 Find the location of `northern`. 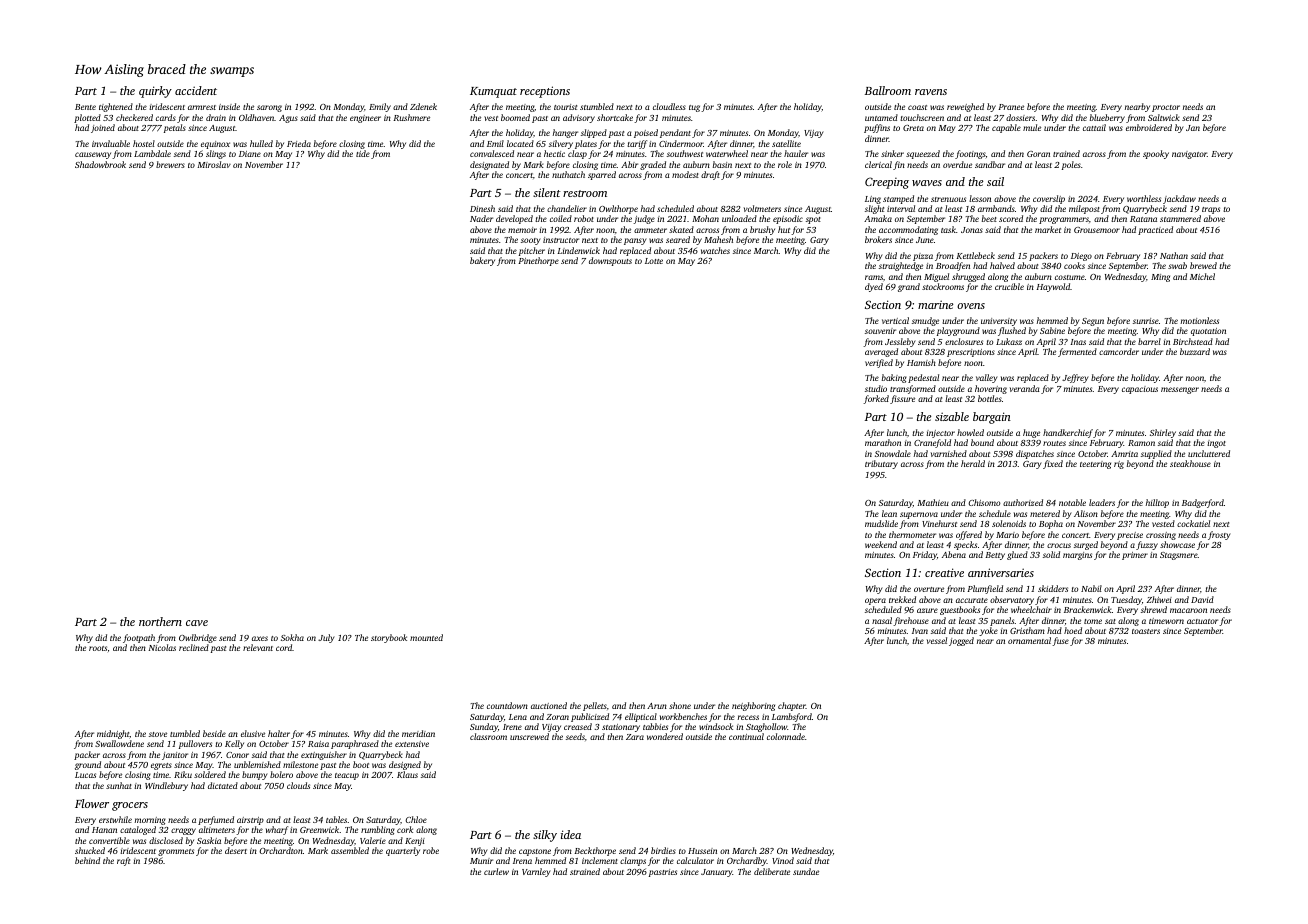

northern is located at coordinates (160, 621).
